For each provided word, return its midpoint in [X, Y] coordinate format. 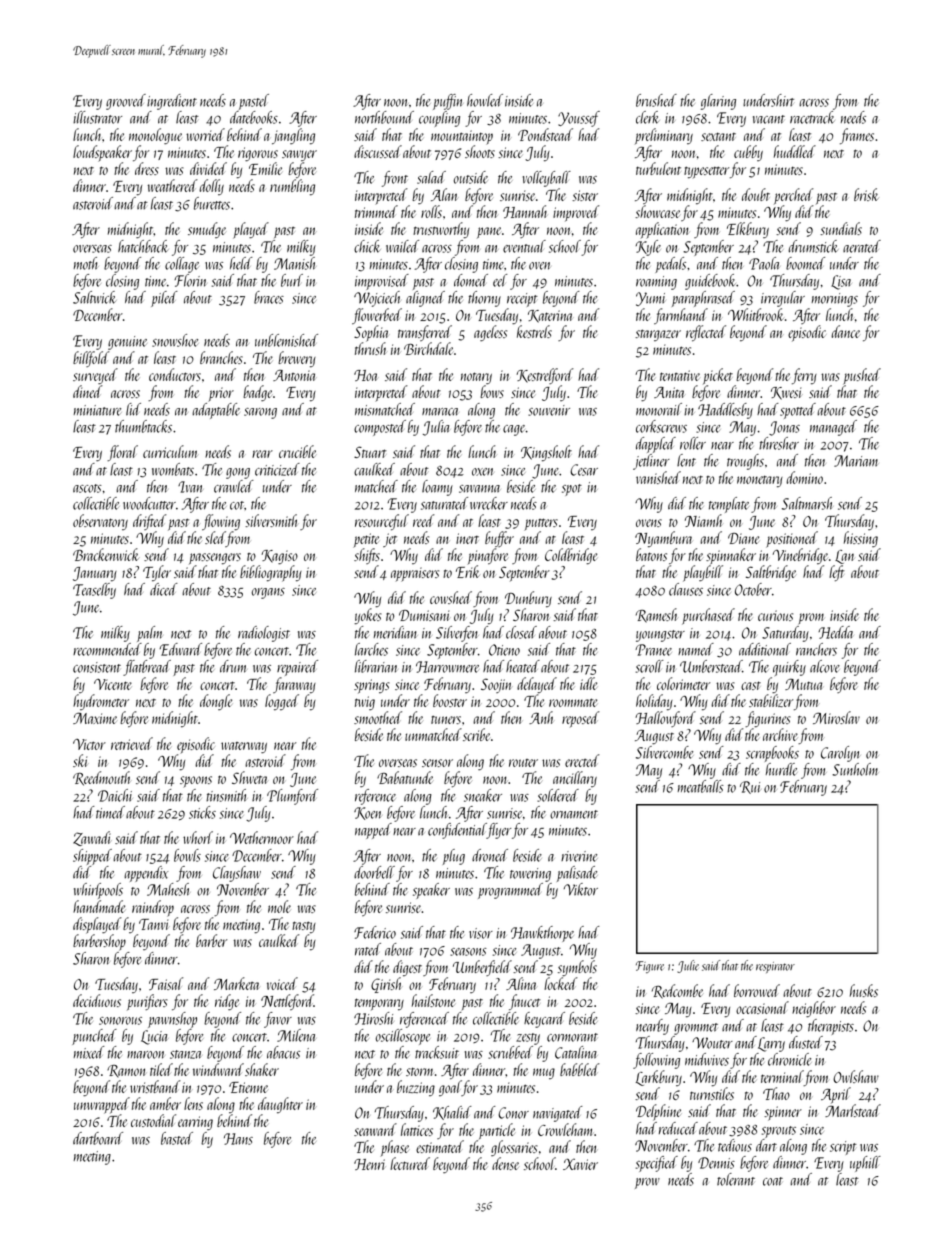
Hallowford [665, 719]
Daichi [115, 795]
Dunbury [528, 599]
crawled [234, 486]
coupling [439, 119]
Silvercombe [664, 752]
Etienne [248, 1087]
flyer [499, 831]
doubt [756, 194]
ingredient [172, 102]
